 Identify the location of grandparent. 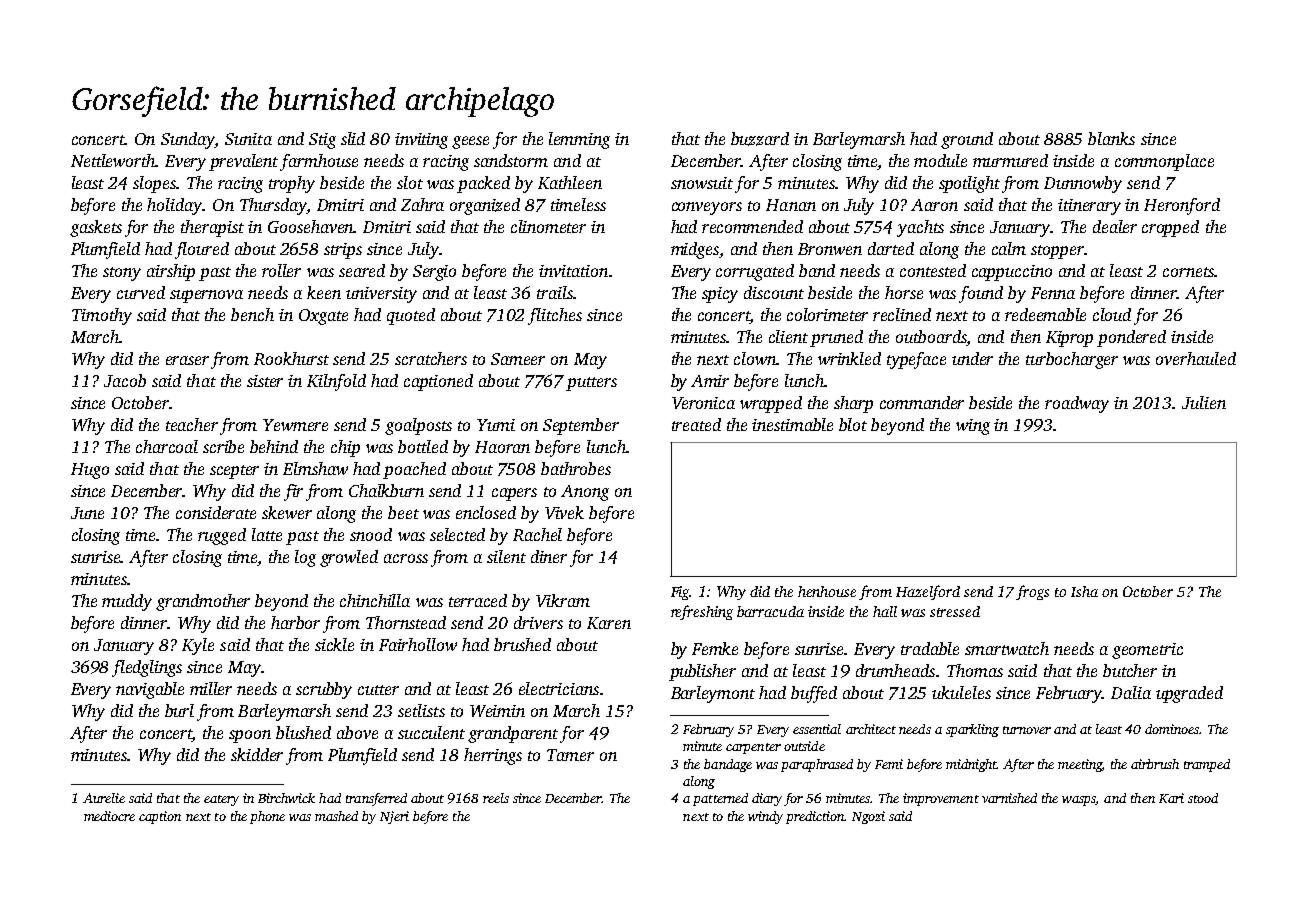
(513, 734).
